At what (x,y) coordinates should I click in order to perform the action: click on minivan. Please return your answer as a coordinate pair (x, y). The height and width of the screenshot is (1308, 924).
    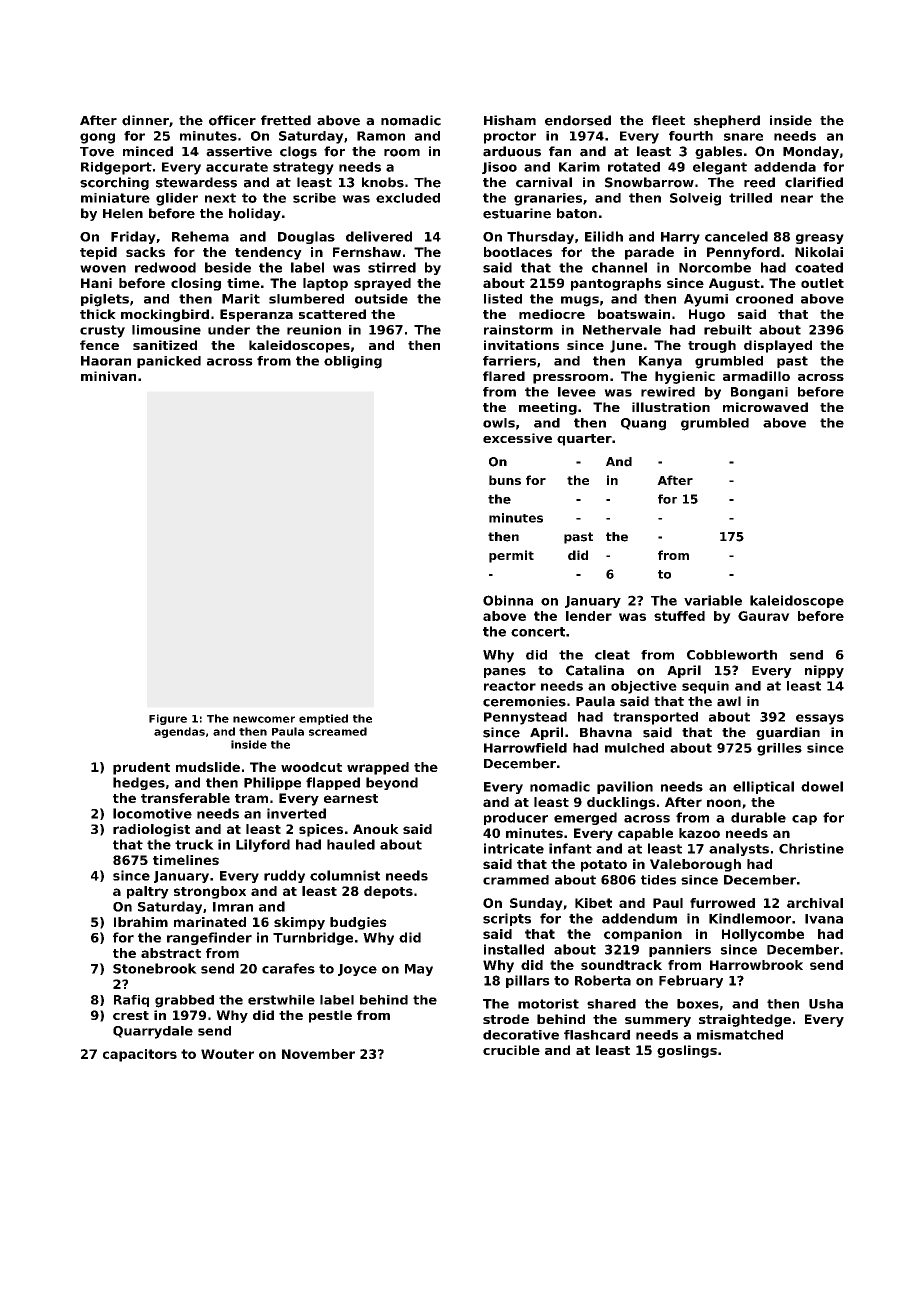
    Looking at the image, I should click on (108, 376).
